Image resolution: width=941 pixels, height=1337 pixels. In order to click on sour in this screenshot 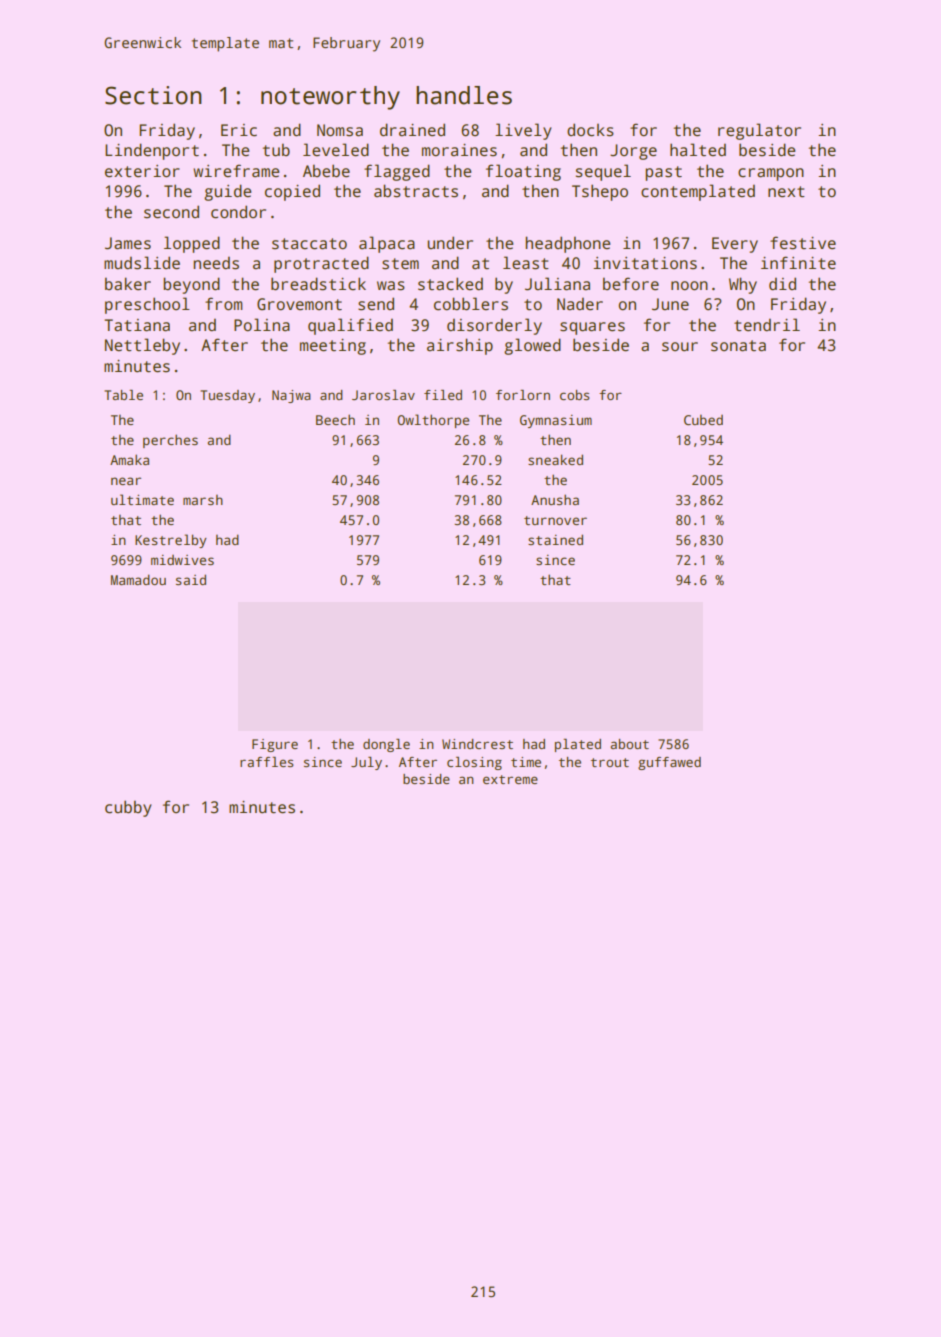, I will do `click(680, 347)`.
